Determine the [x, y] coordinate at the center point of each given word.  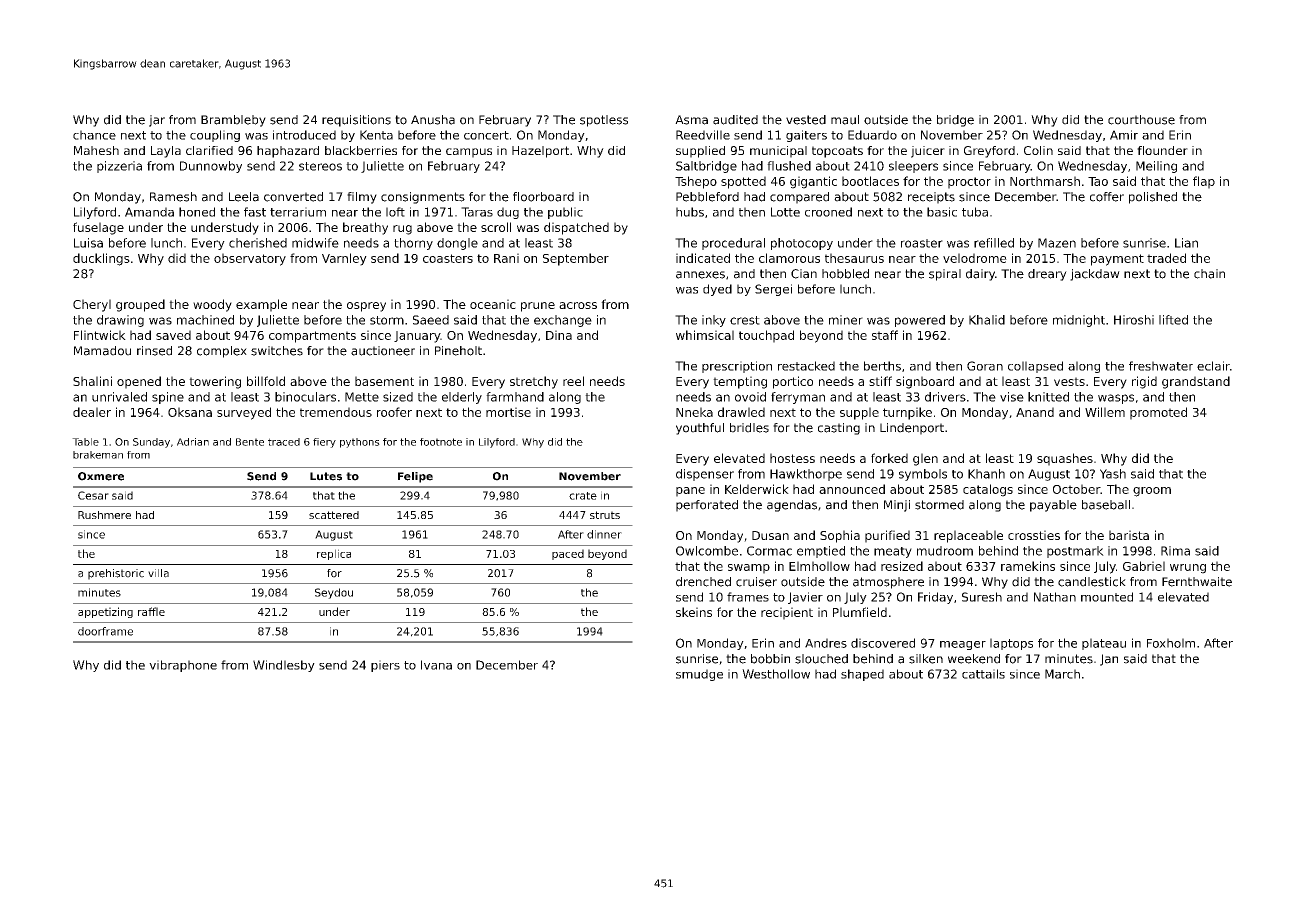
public [565, 213]
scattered [334, 515]
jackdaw [1095, 275]
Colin [1038, 150]
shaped [862, 675]
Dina [559, 335]
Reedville [703, 135]
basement [384, 381]
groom [1152, 492]
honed [197, 212]
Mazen [1057, 243]
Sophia [840, 536]
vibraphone [183, 666]
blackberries [361, 150]
